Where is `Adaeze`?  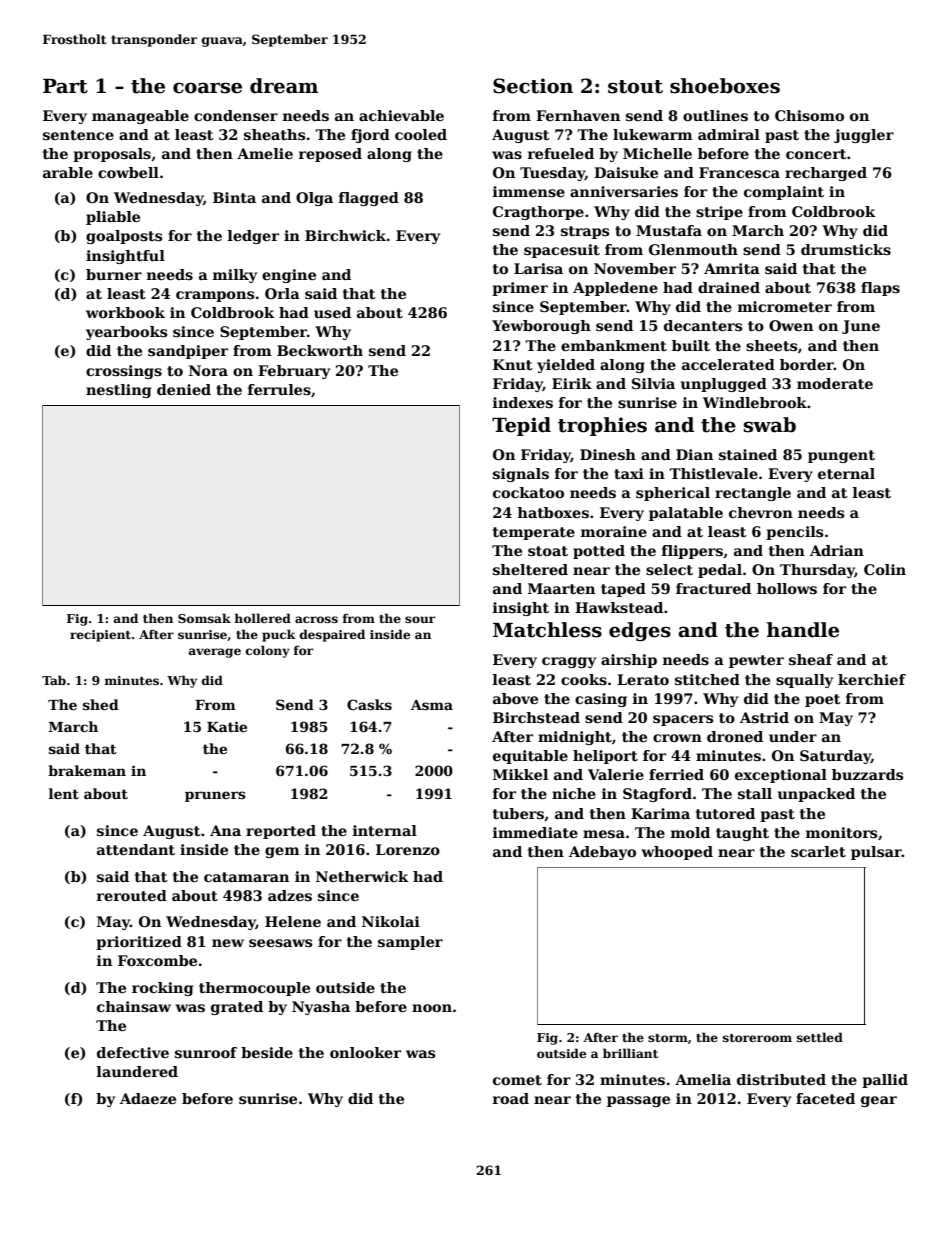 Adaeze is located at coordinates (148, 1098).
